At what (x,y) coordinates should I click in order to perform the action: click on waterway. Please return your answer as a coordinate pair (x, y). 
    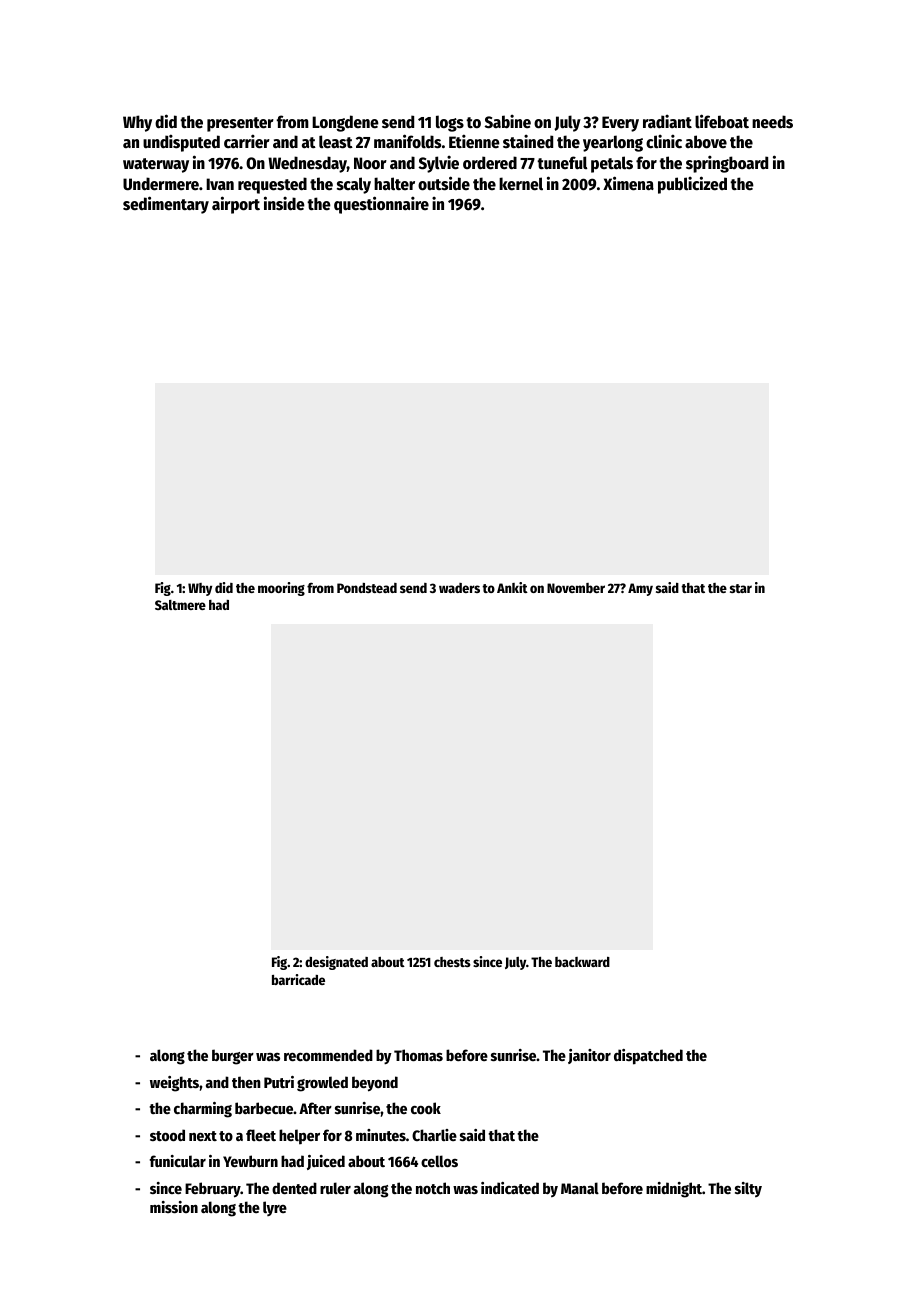
    Looking at the image, I should click on (156, 165).
